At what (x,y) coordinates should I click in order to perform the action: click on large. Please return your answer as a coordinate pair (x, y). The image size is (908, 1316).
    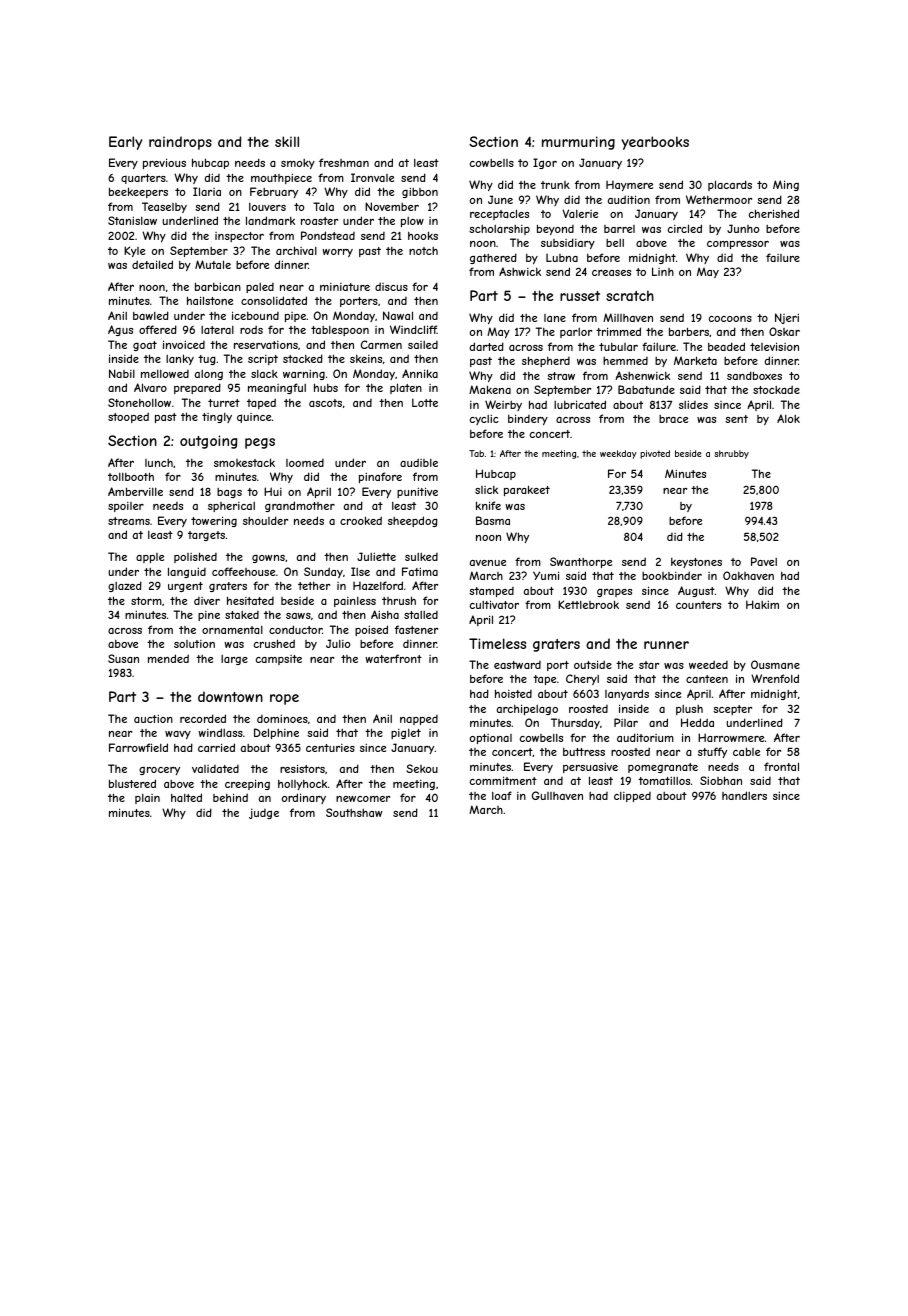
    Looking at the image, I should click on (234, 660).
